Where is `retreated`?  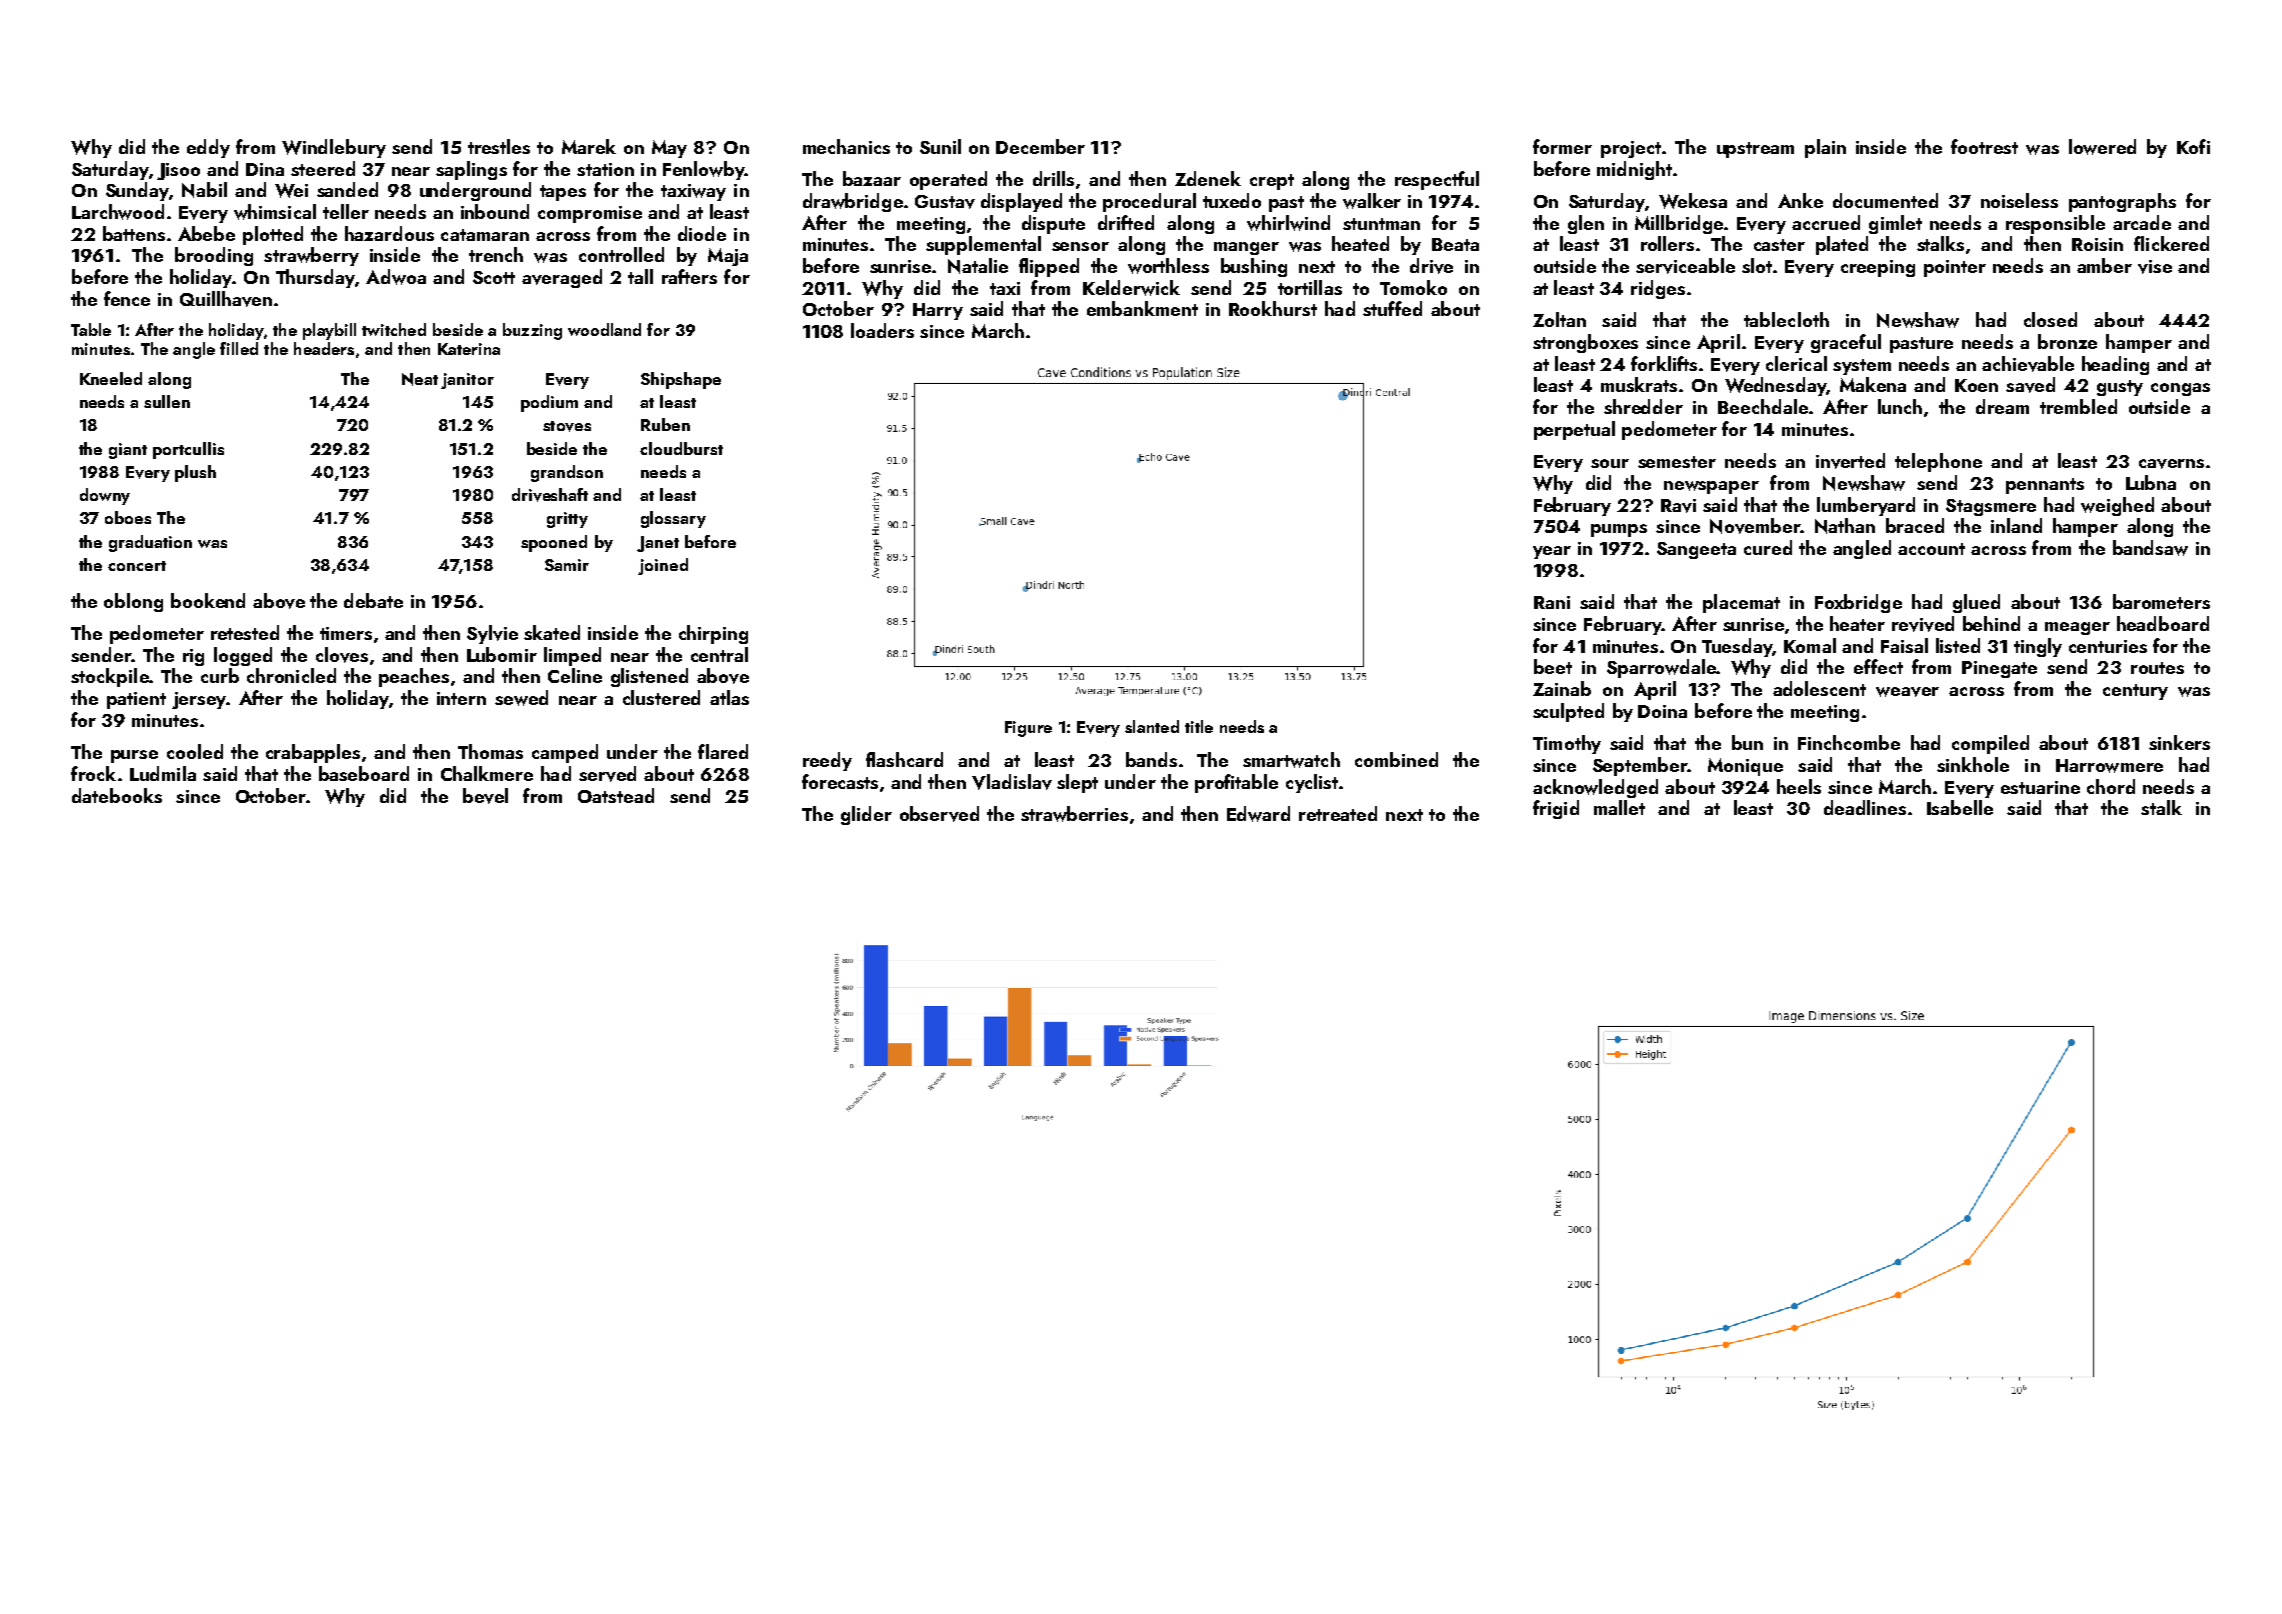
retreated is located at coordinates (1338, 813).
